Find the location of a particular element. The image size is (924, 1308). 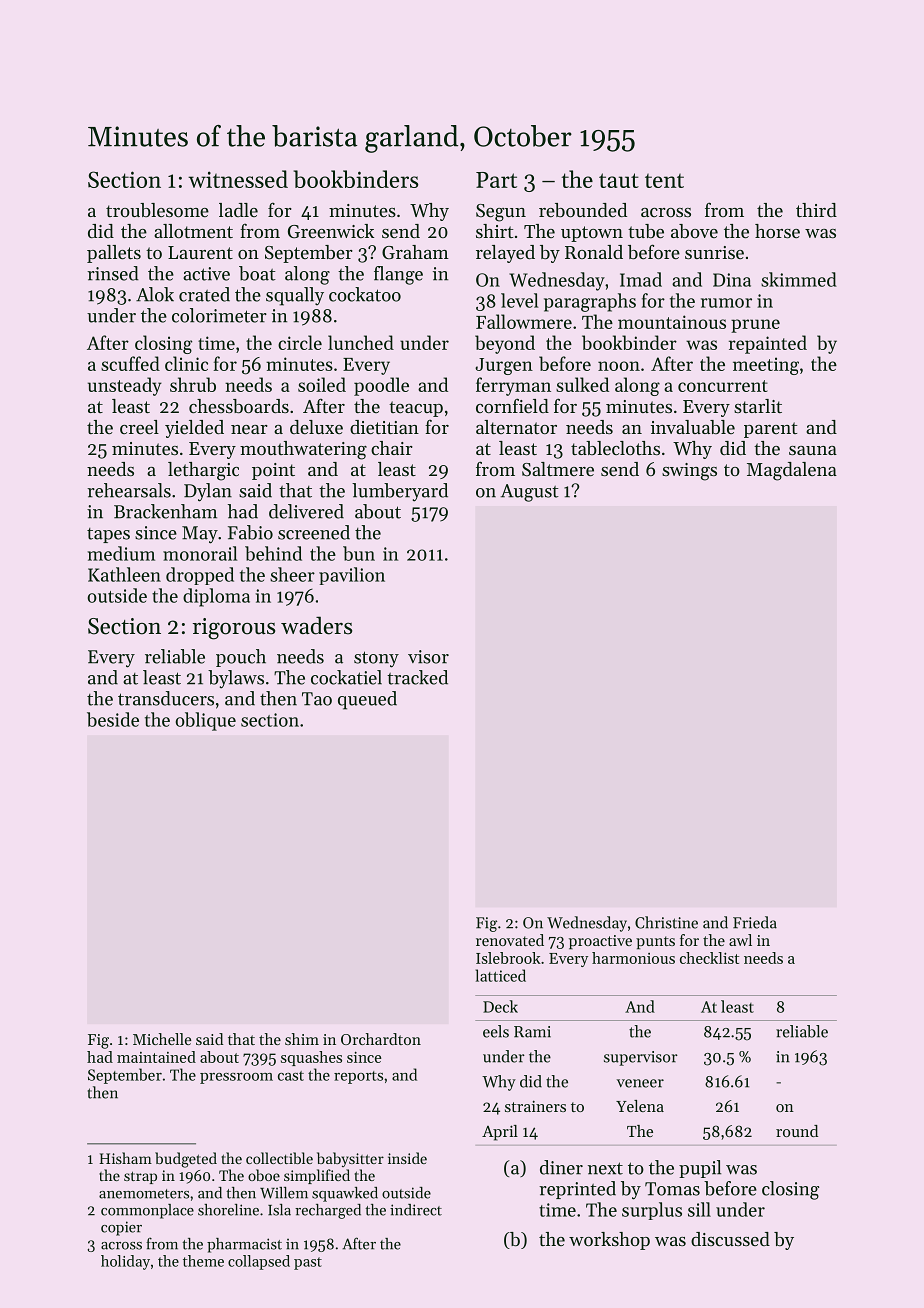

maintained is located at coordinates (156, 1057).
